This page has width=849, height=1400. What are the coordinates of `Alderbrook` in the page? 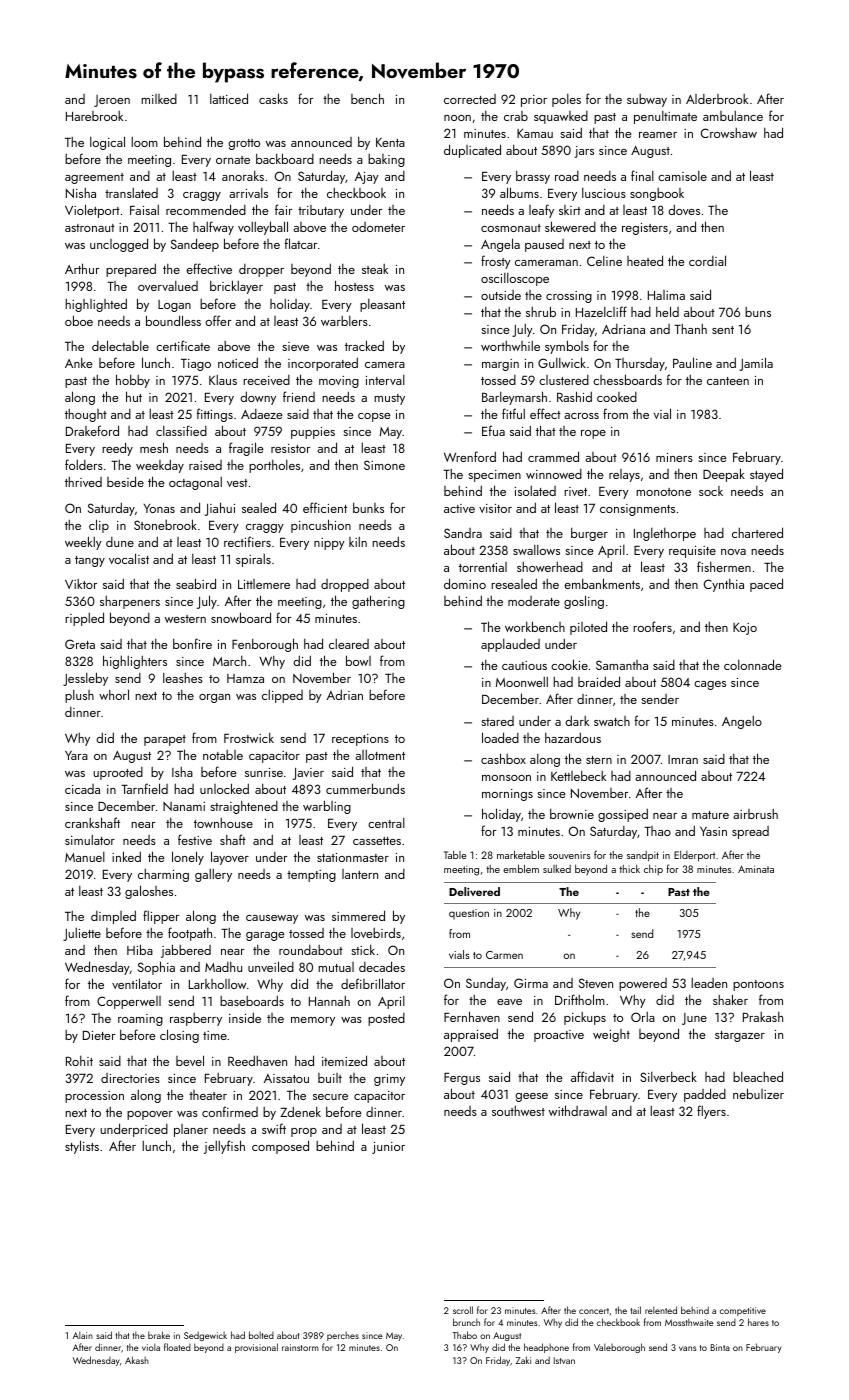 It's located at (717, 99).
